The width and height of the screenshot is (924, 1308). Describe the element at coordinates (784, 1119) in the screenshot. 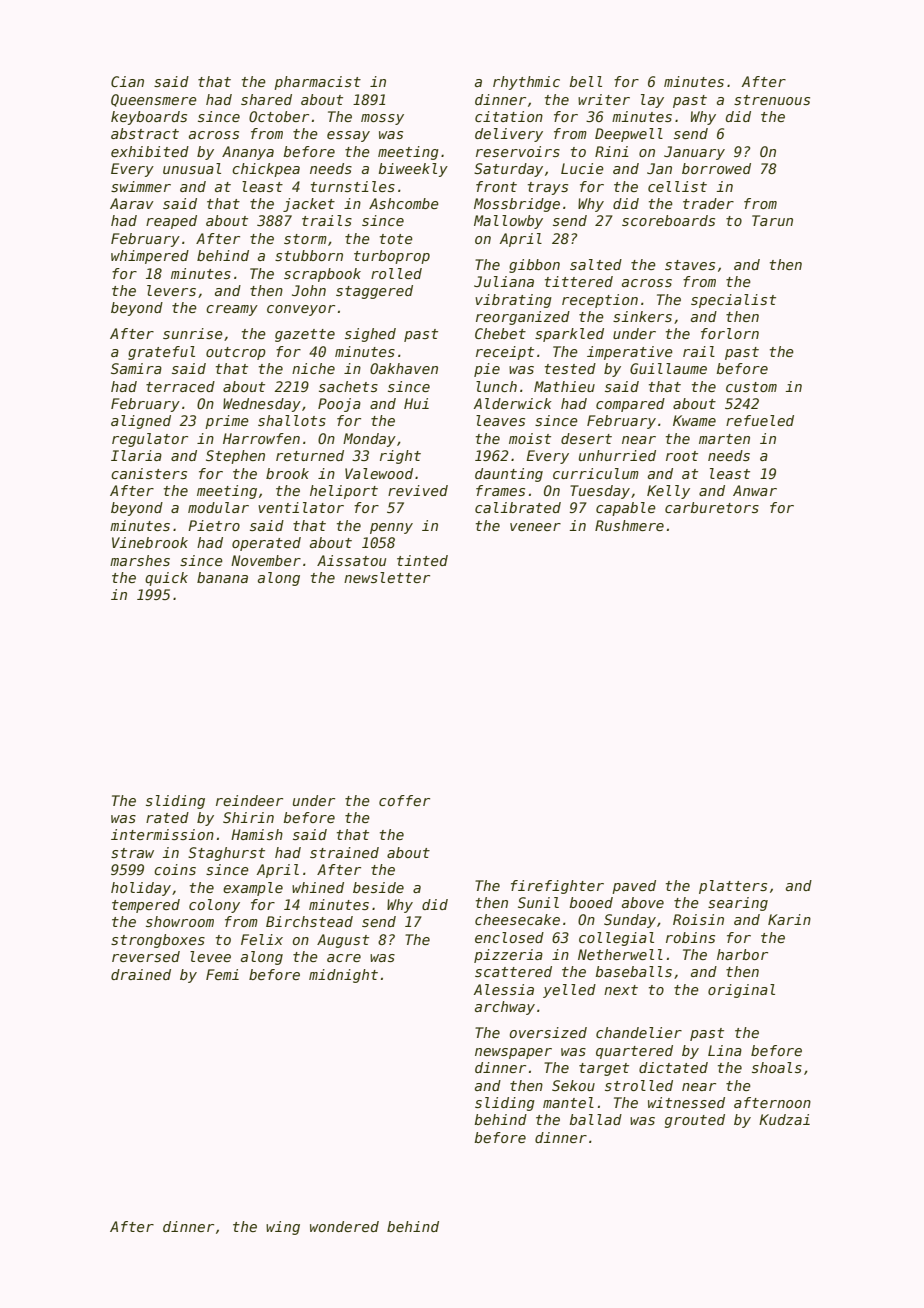

I see `Kudzai` at that location.
